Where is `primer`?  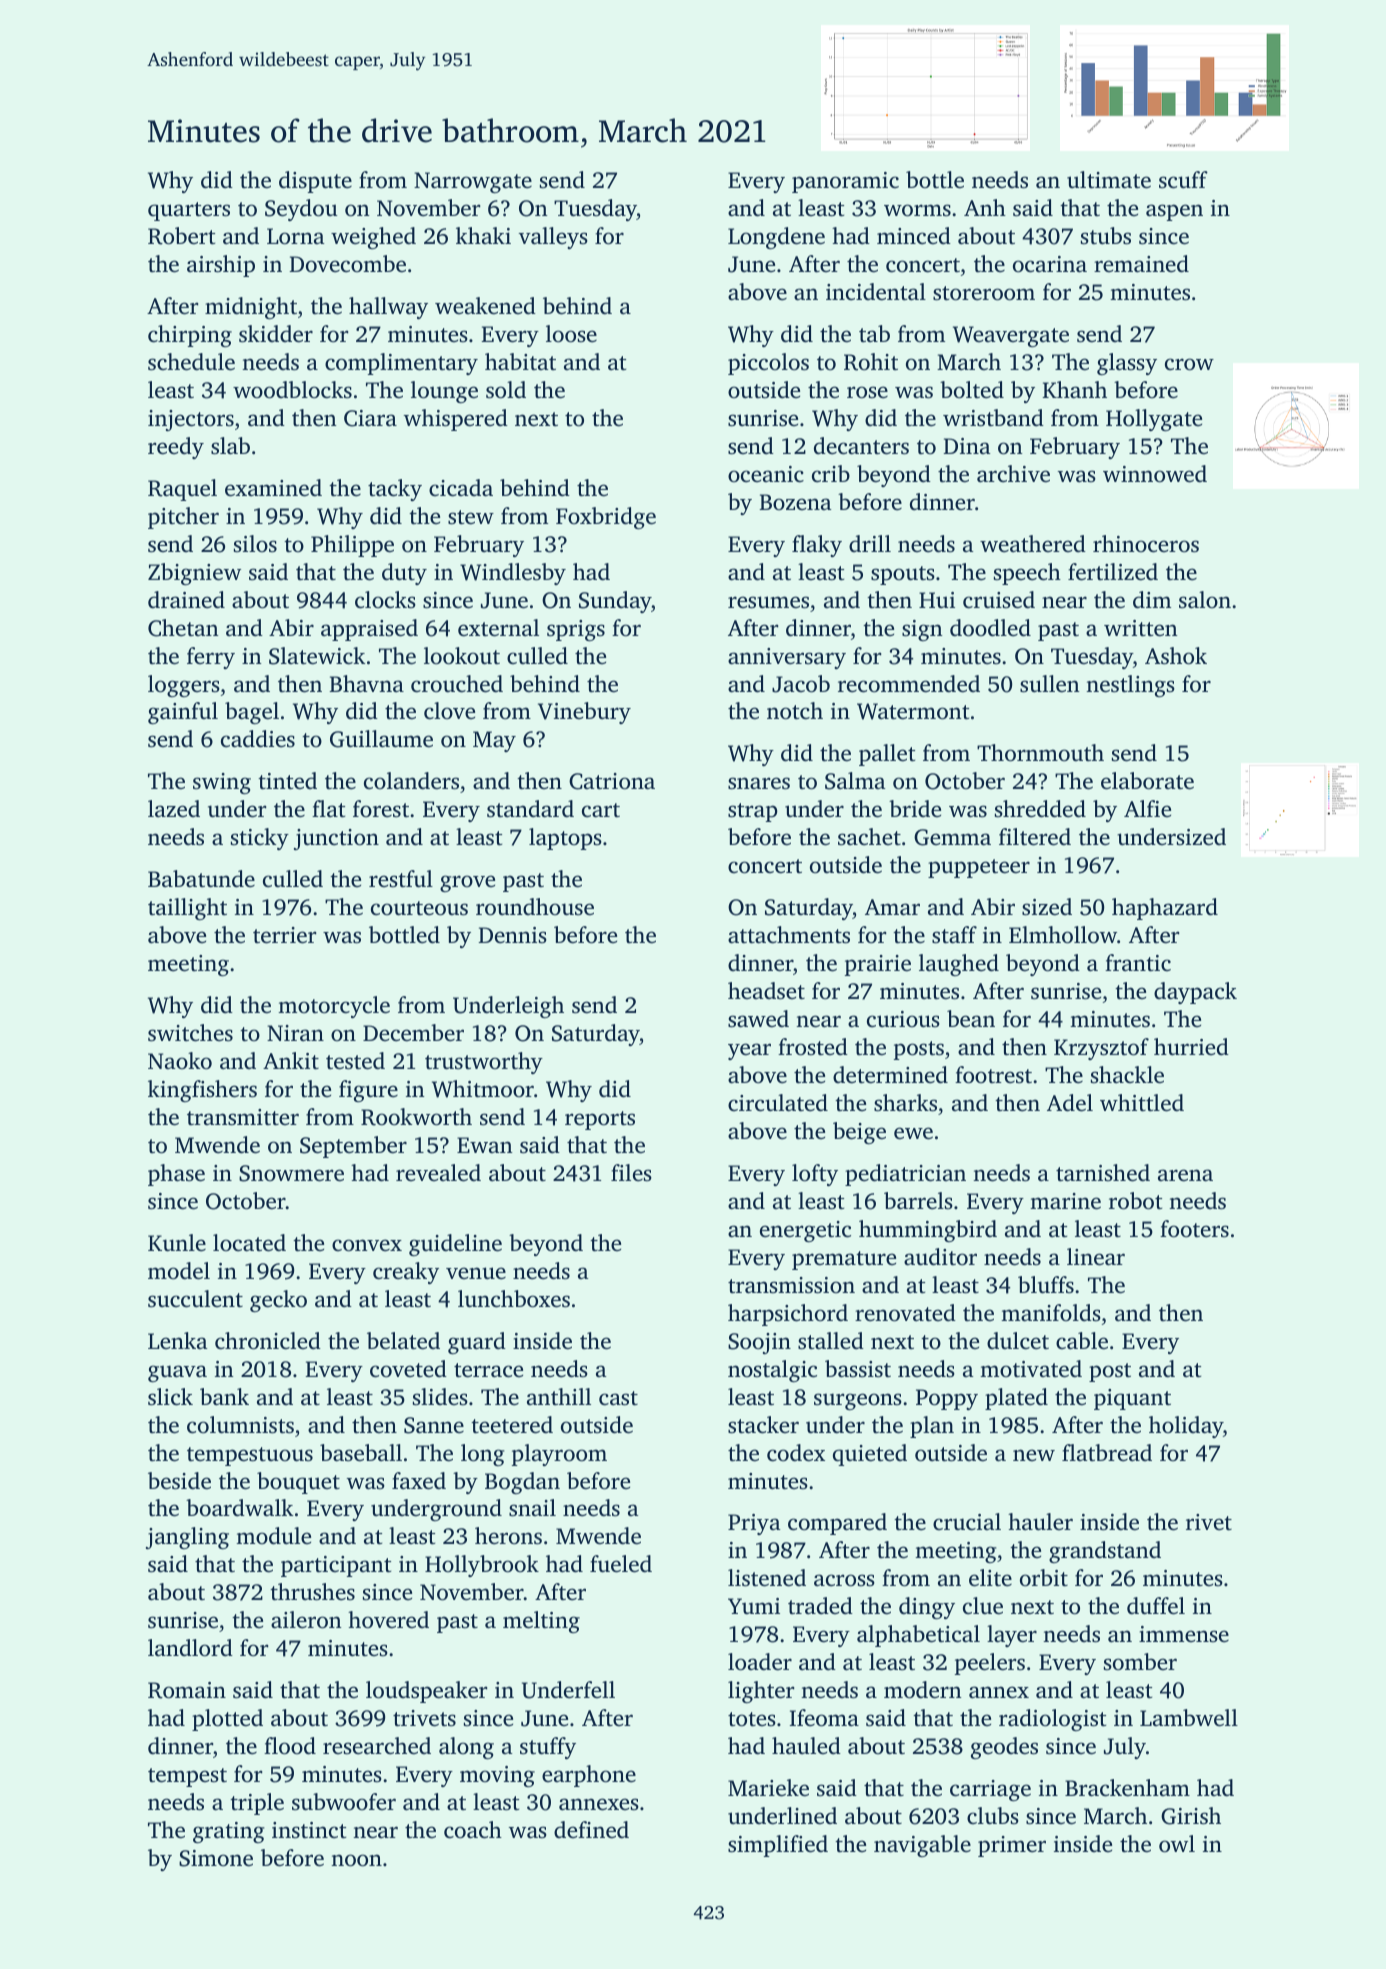 primer is located at coordinates (1012, 1846).
